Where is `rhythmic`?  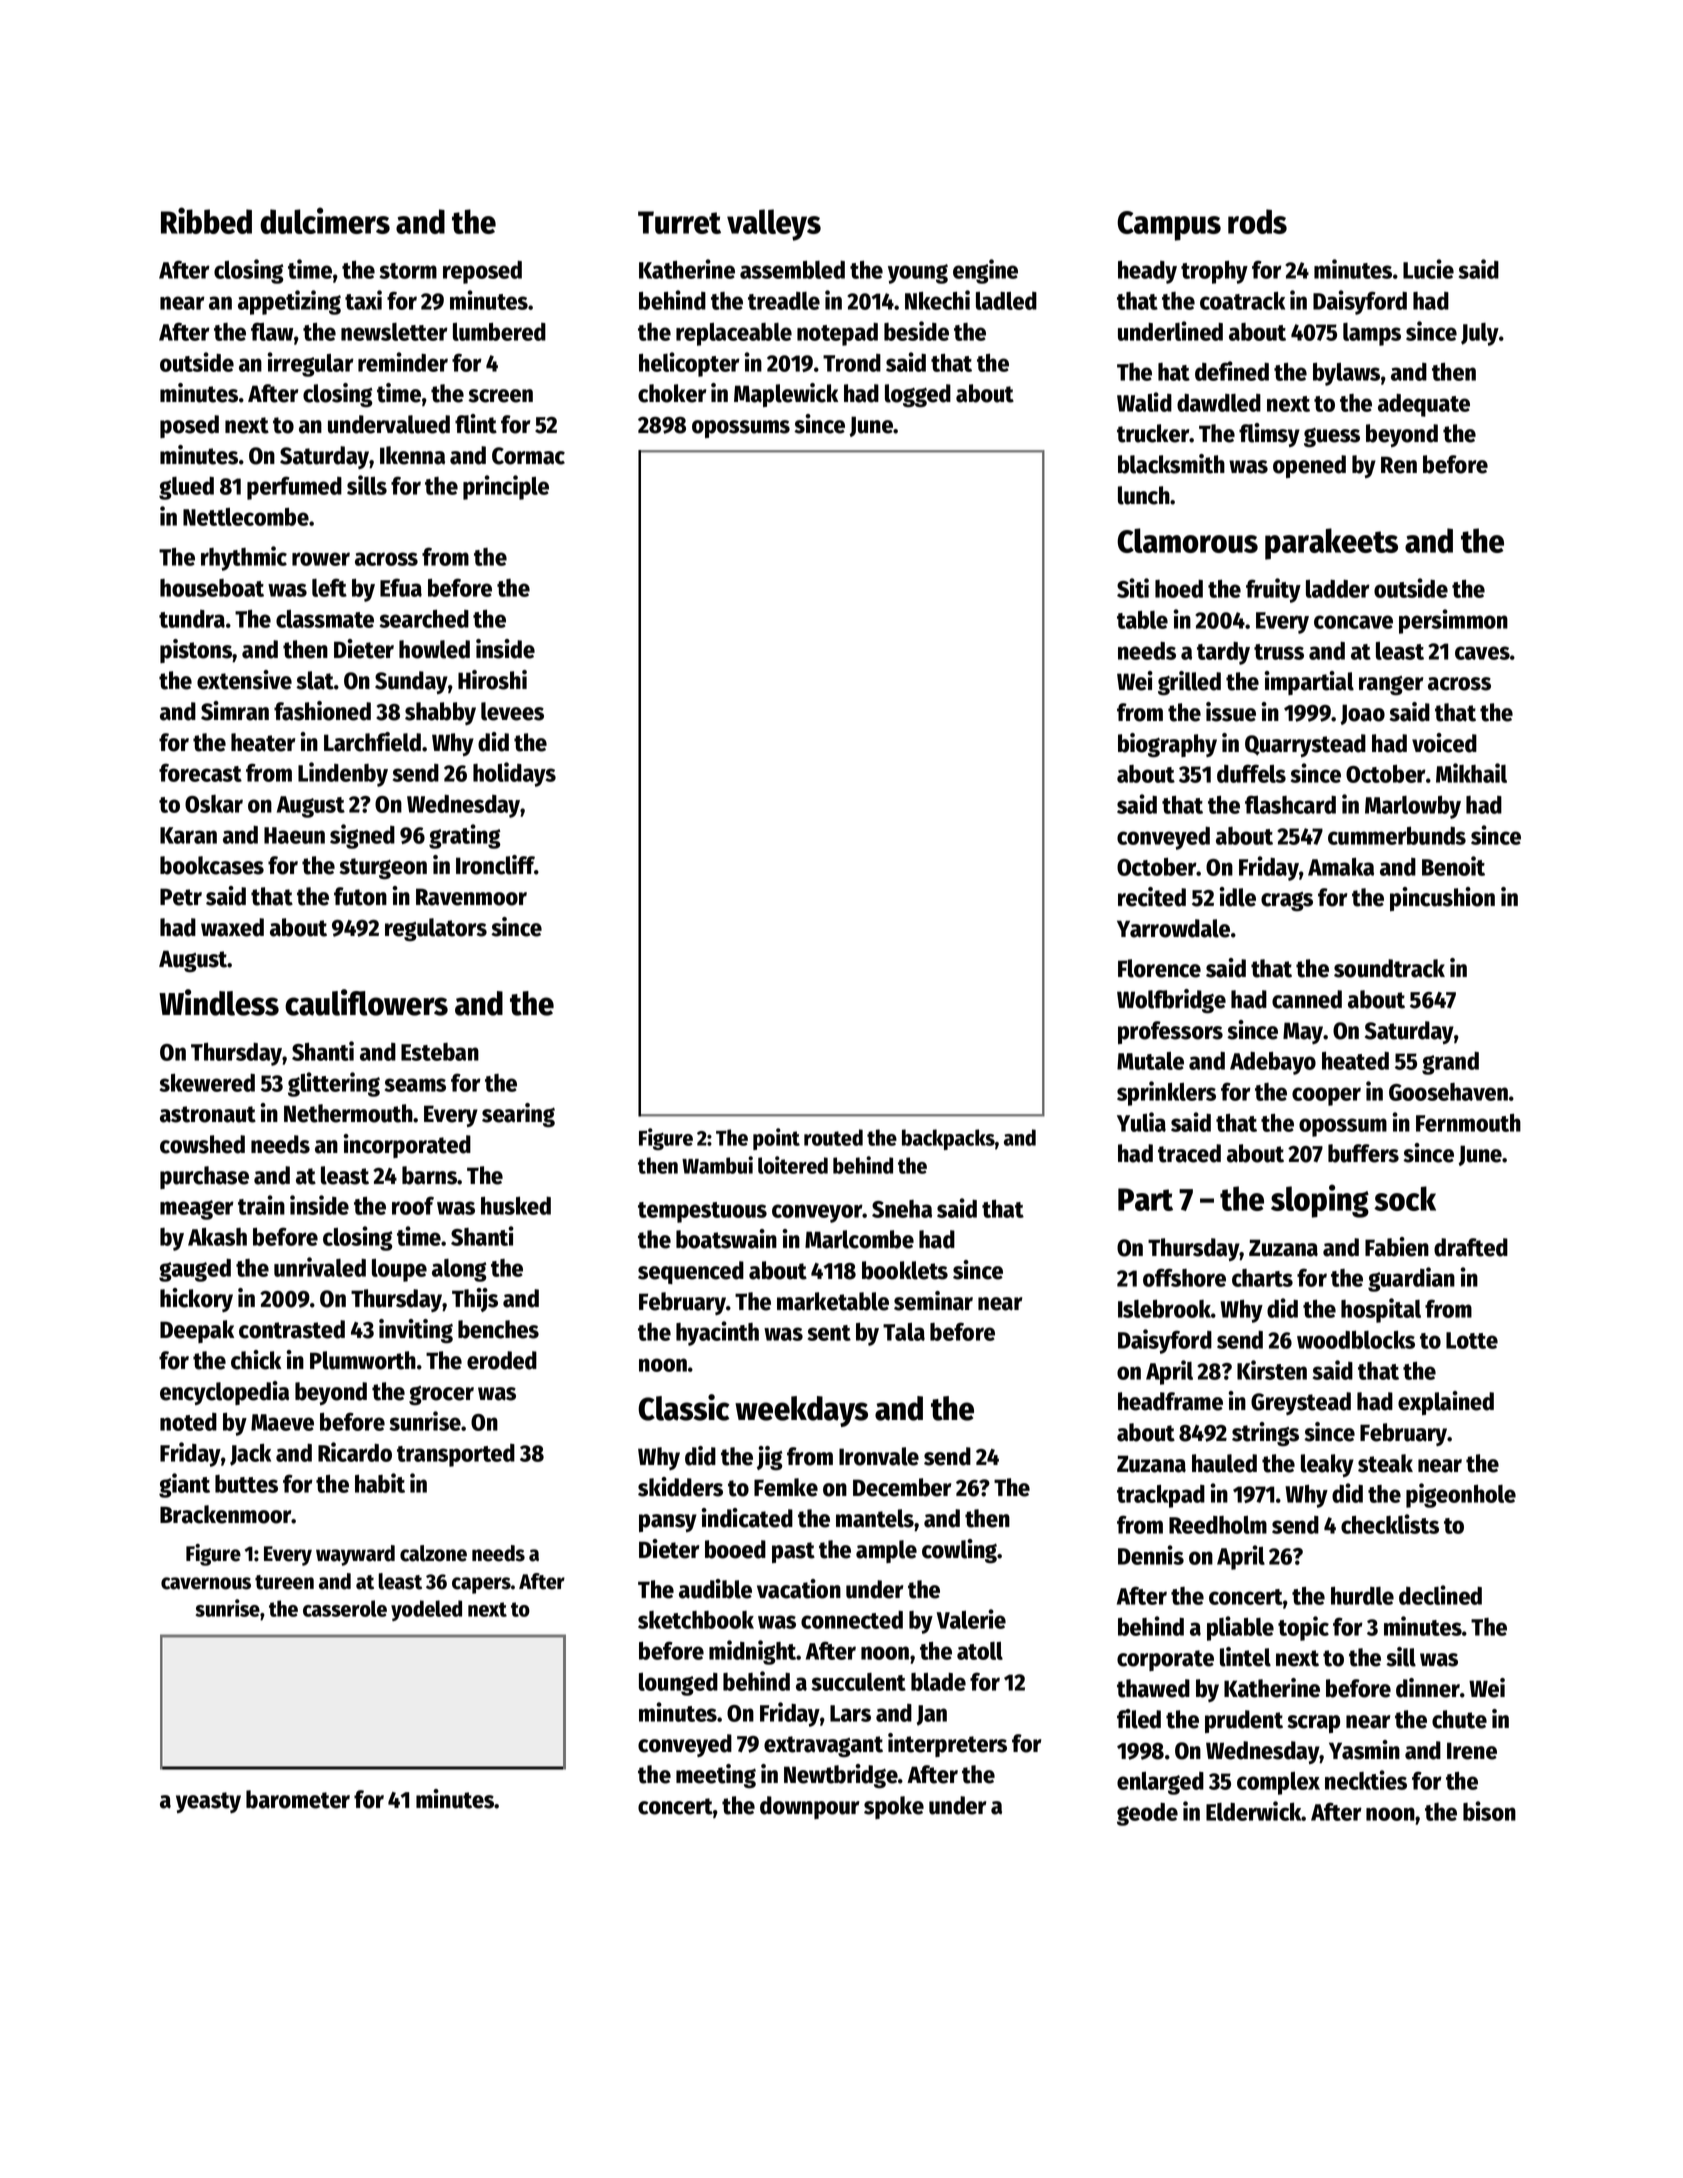
rhythmic is located at coordinates (244, 558).
